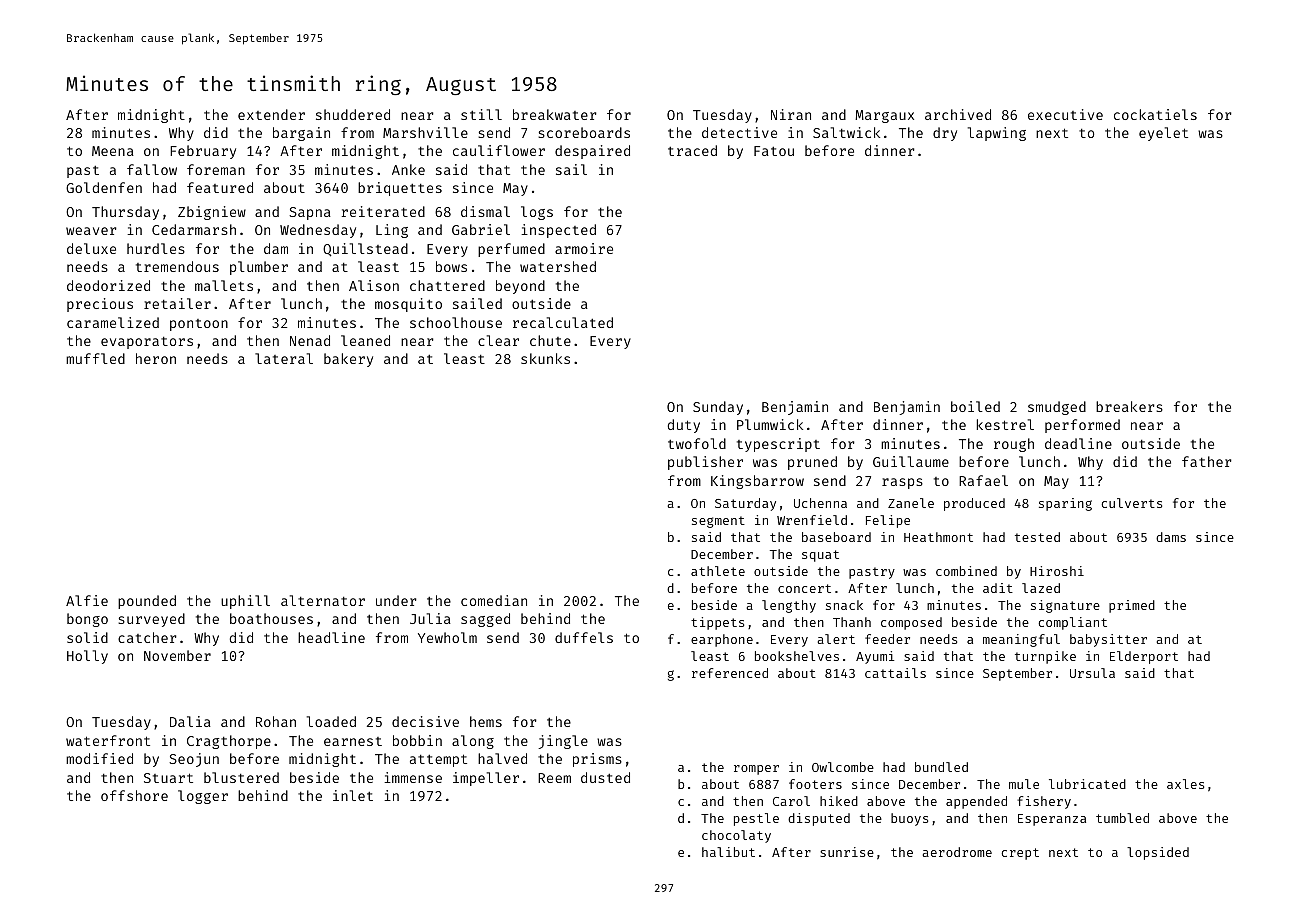 Image resolution: width=1308 pixels, height=924 pixels. Describe the element at coordinates (494, 600) in the screenshot. I see `comedian` at that location.
